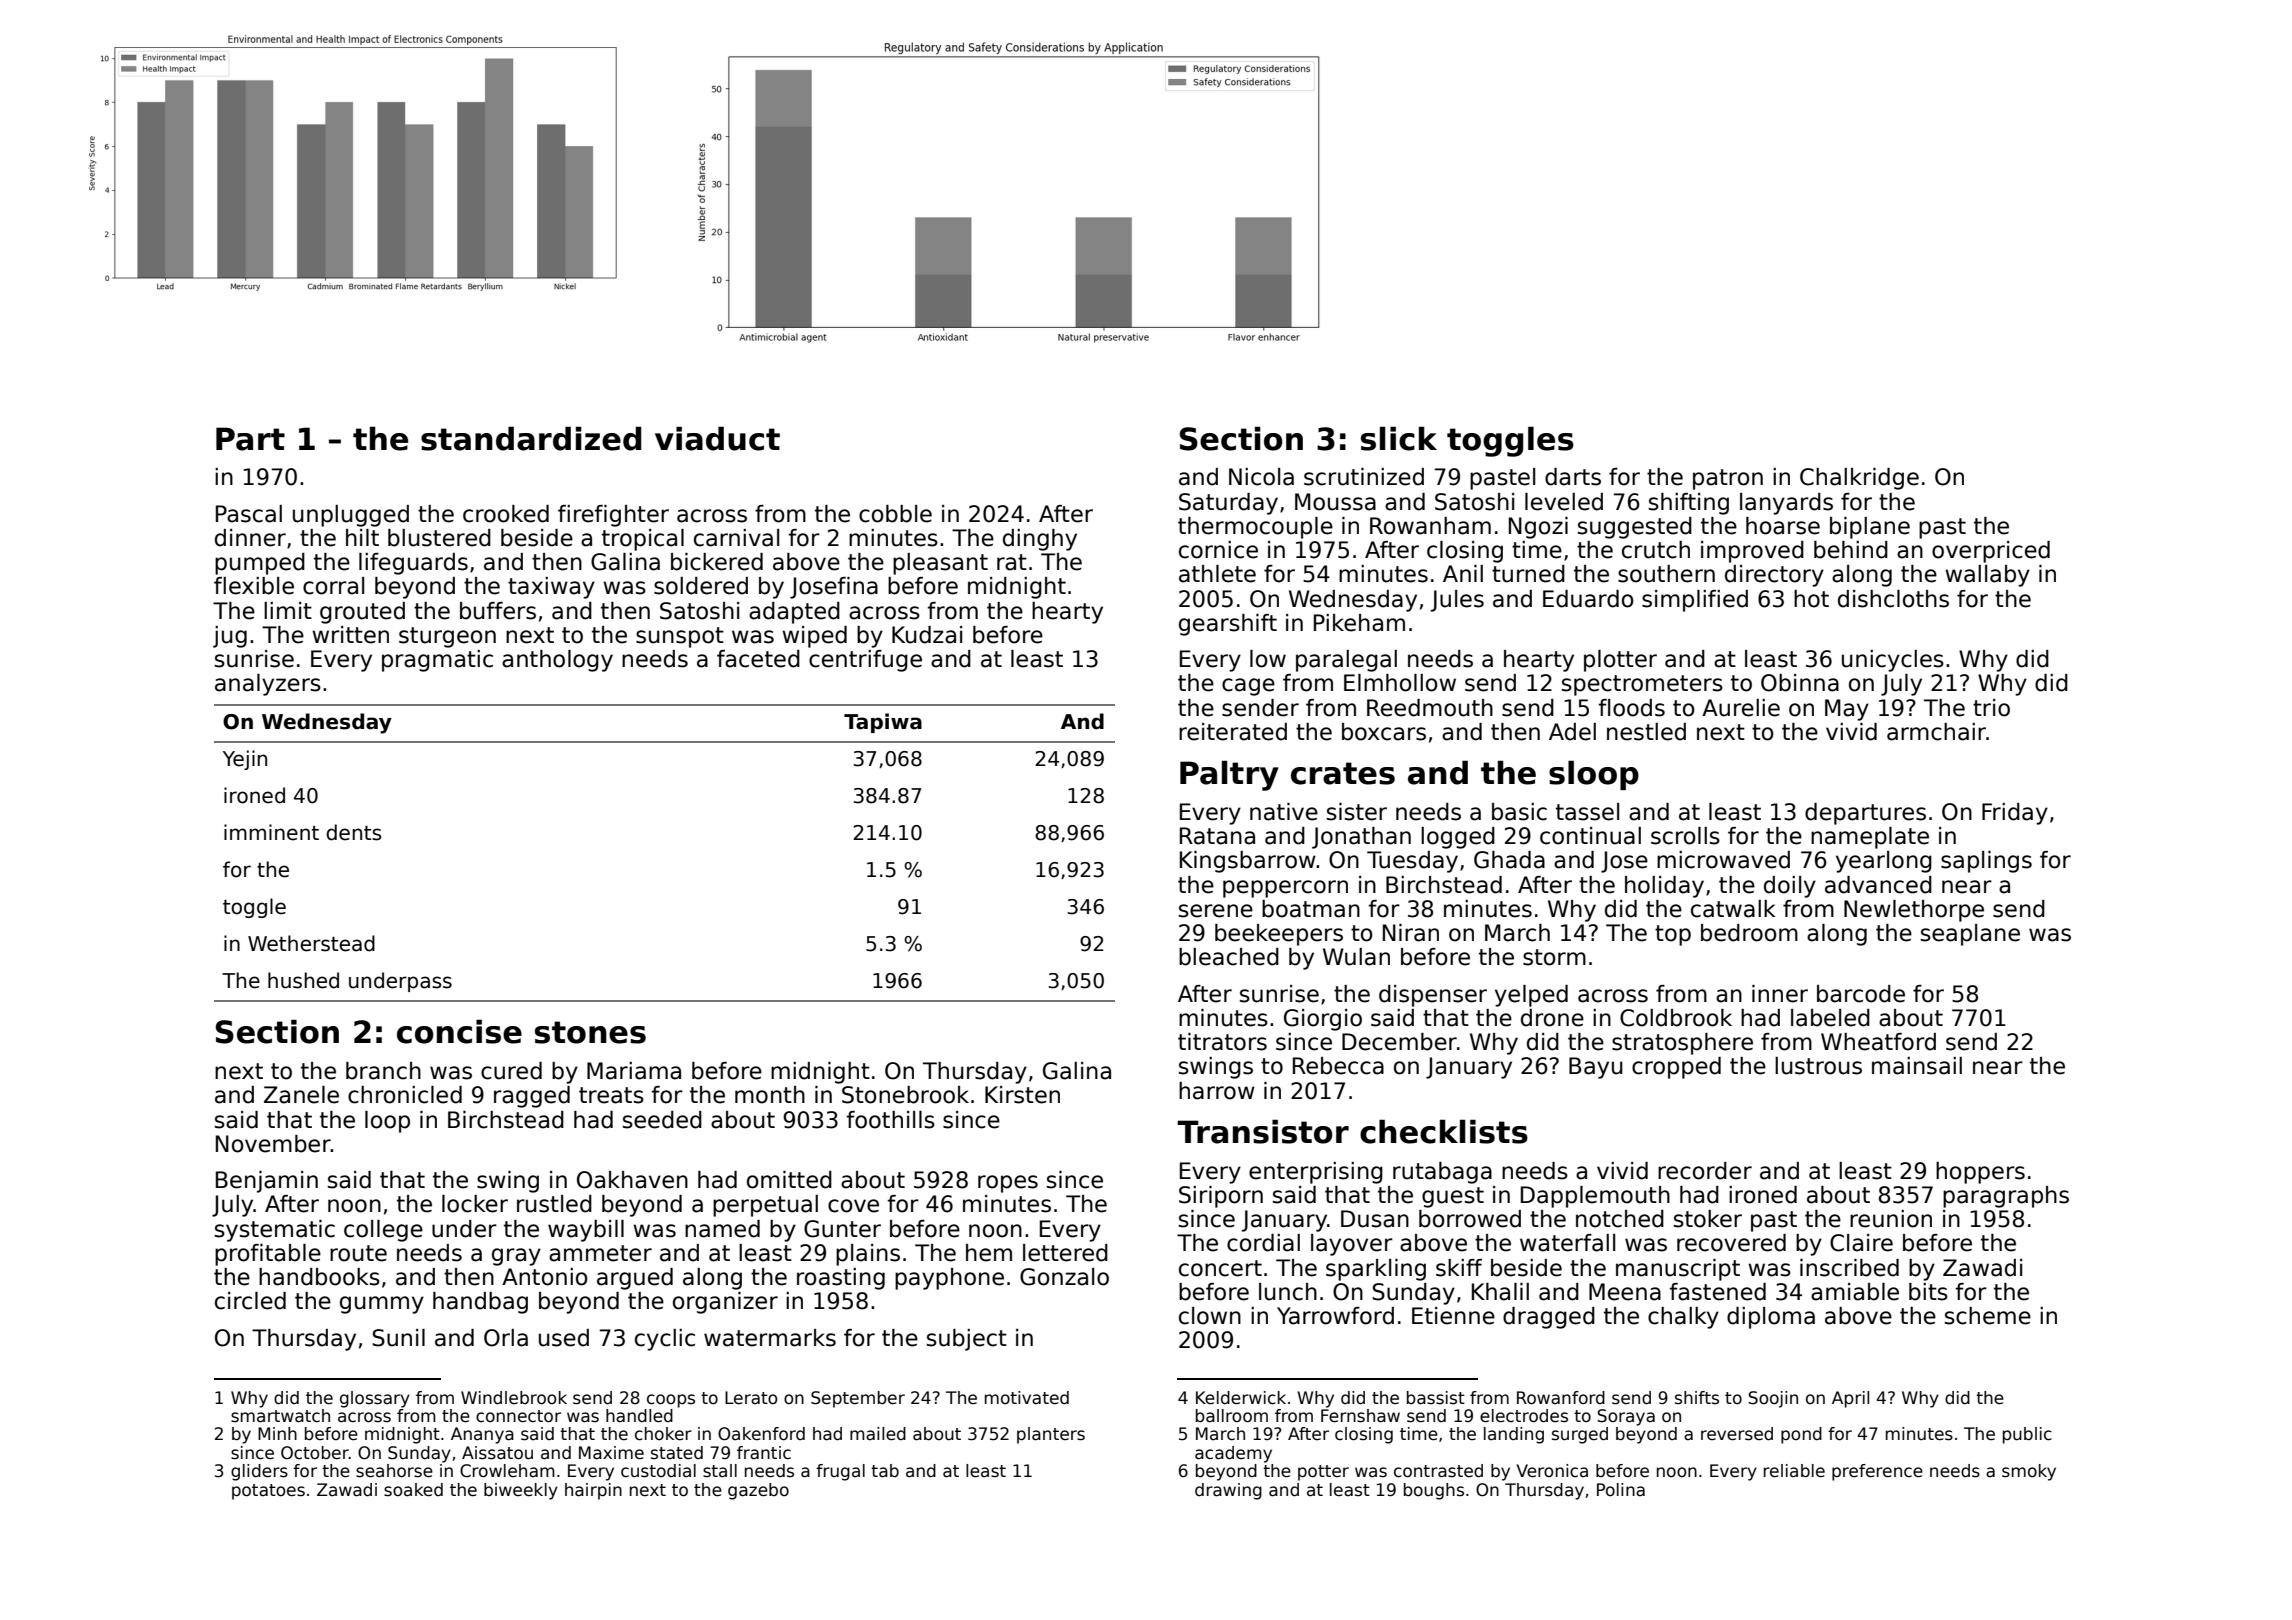 Image resolution: width=2292 pixels, height=1620 pixels. Describe the element at coordinates (927, 635) in the document. I see `Kudzai` at that location.
